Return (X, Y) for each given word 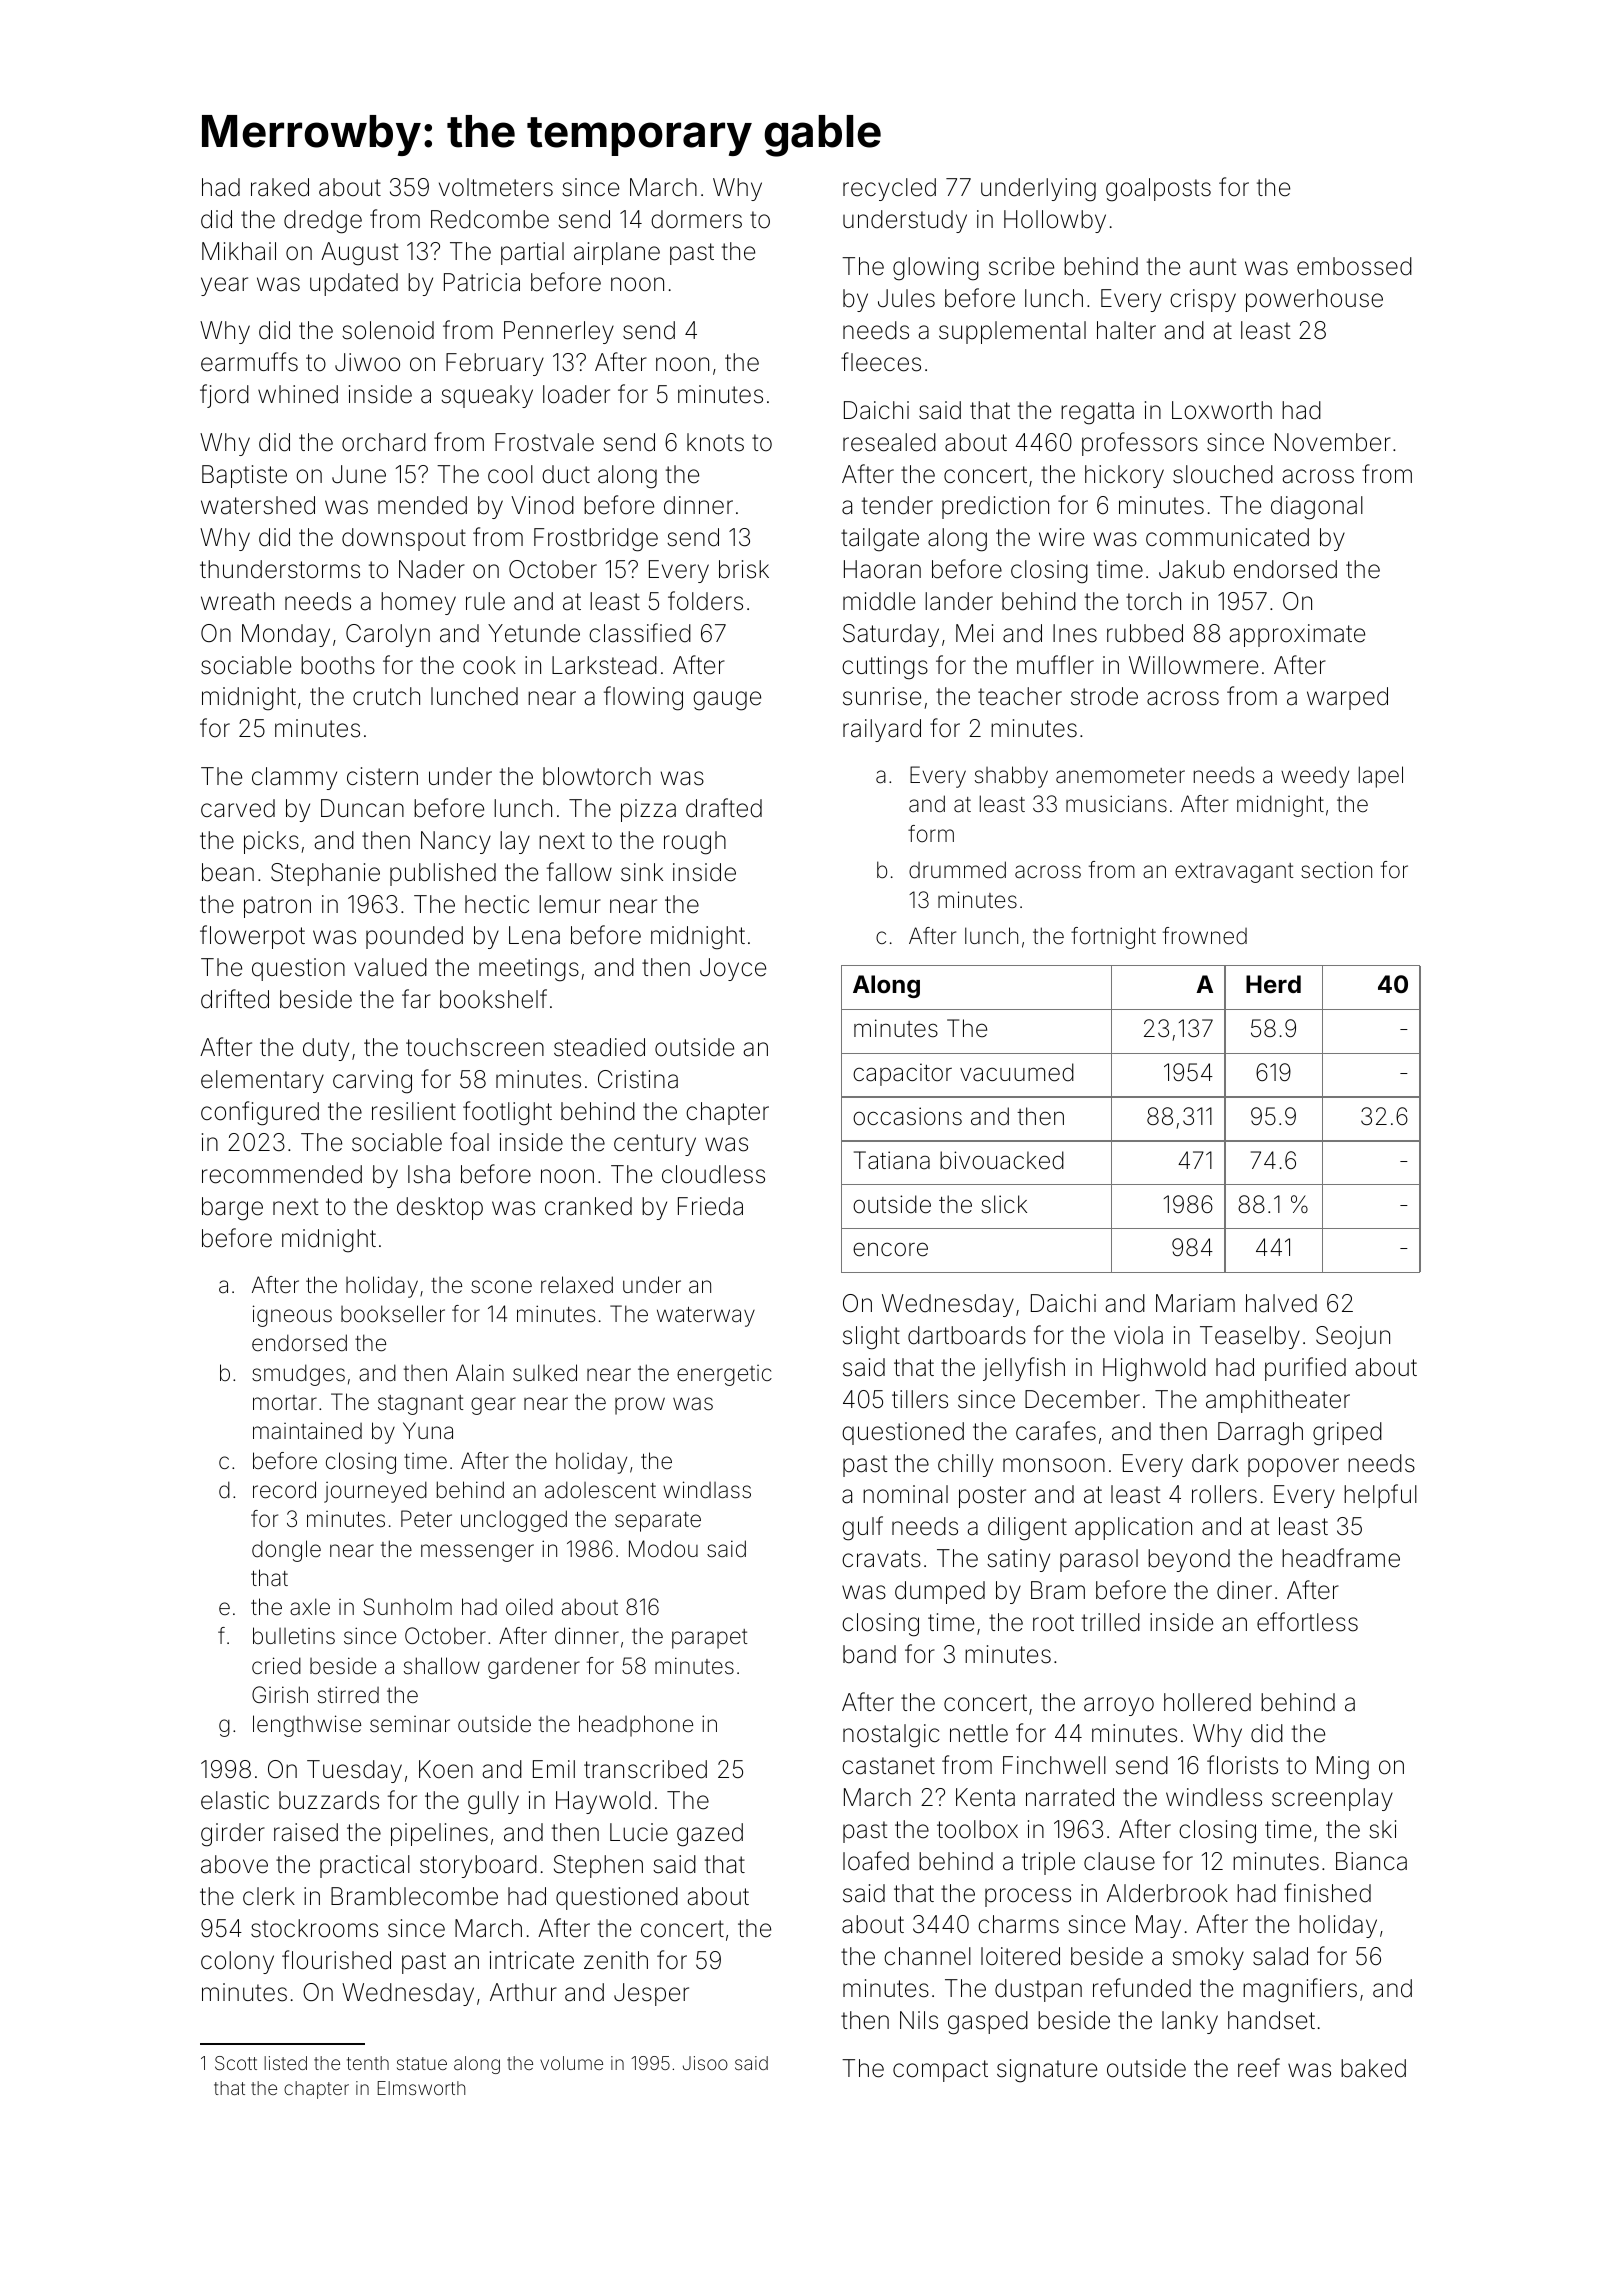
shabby (1011, 777)
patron (277, 907)
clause (1119, 1861)
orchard (384, 442)
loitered (1020, 1956)
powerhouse (1314, 300)
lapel (1381, 777)
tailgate (880, 540)
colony (237, 1962)
